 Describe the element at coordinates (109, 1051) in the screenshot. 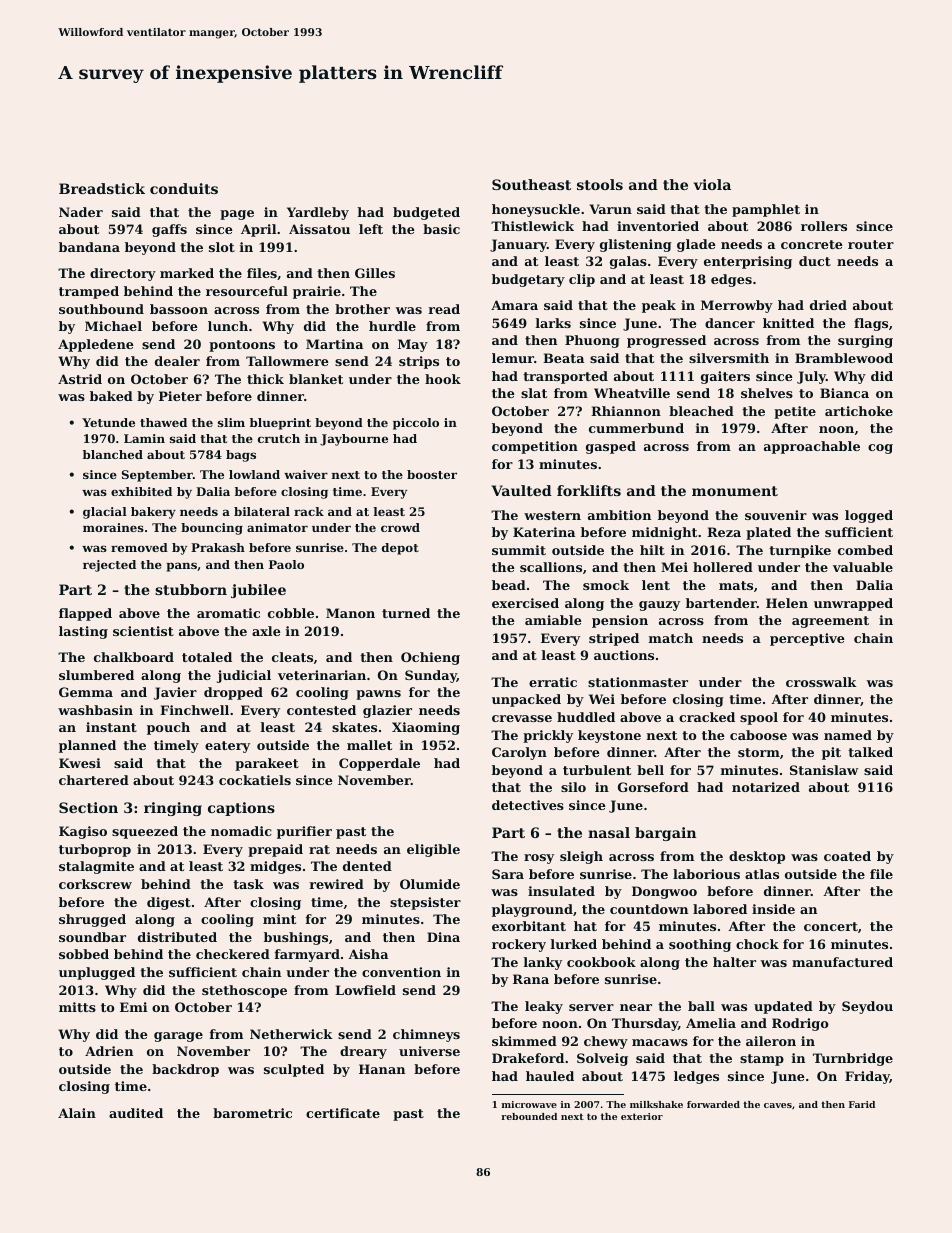

I see `Adrien` at that location.
